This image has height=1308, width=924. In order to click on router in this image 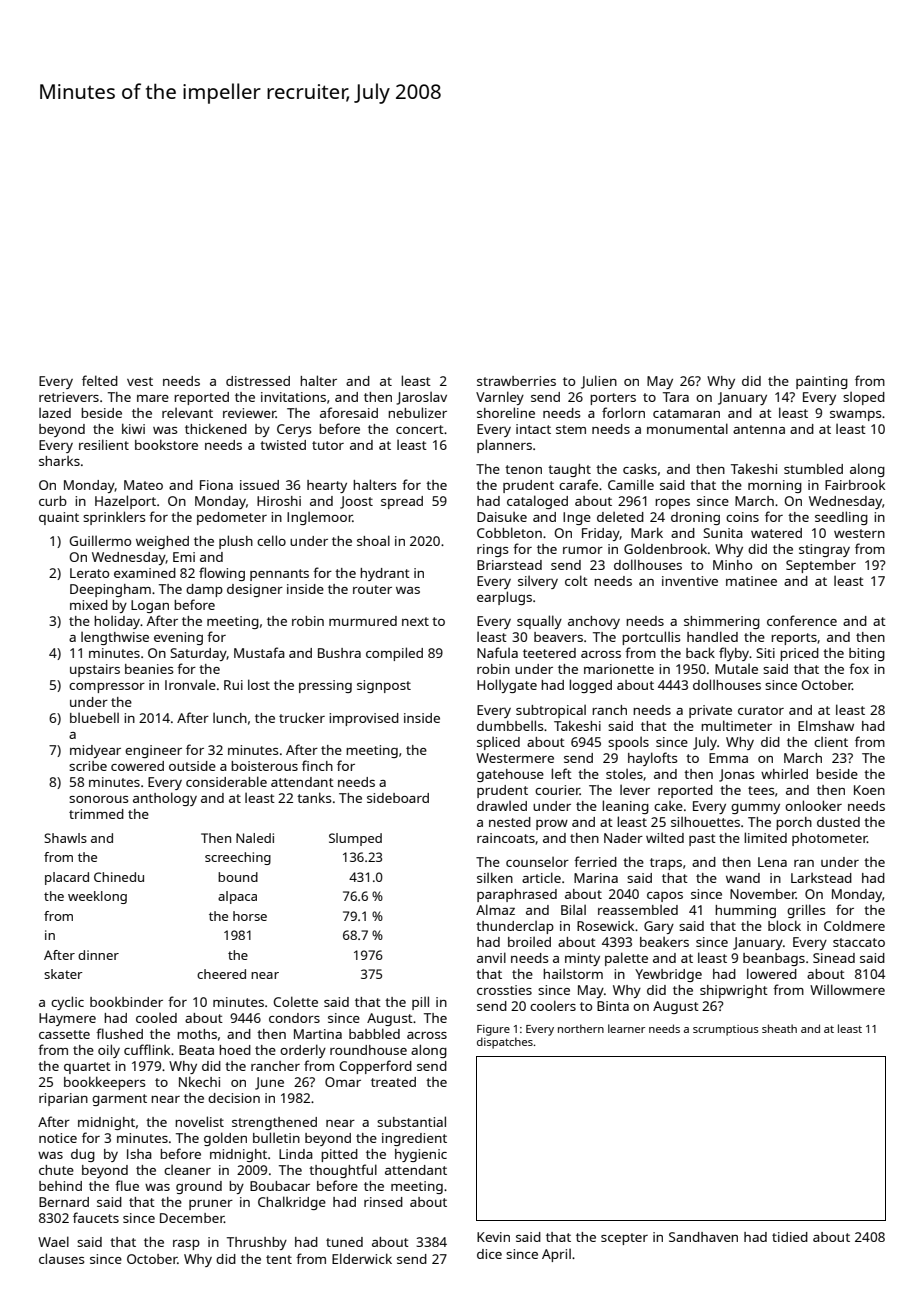, I will do `click(372, 589)`.
